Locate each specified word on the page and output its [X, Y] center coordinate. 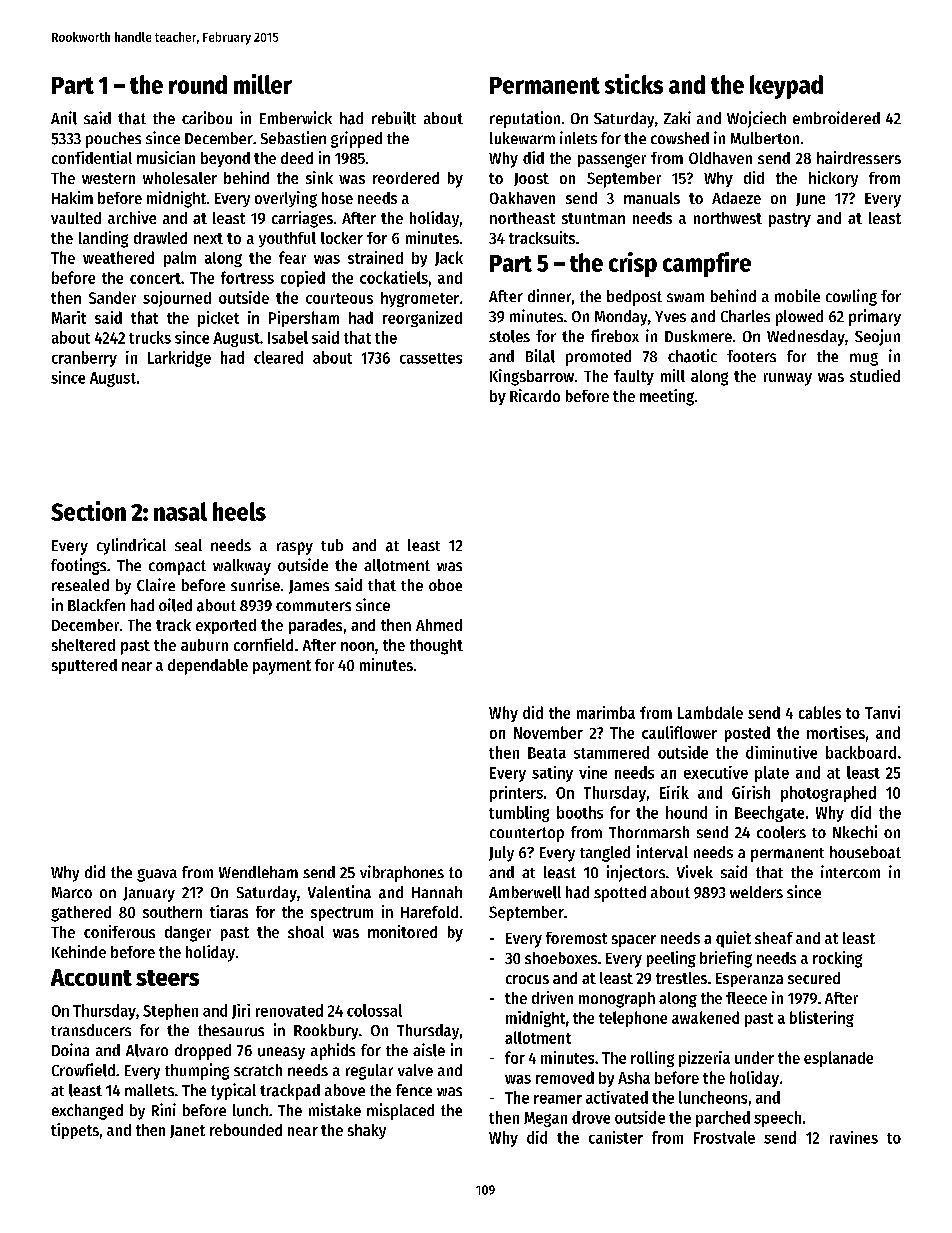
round [198, 84]
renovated [289, 1010]
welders [756, 892]
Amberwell [525, 892]
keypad [786, 87]
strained [375, 257]
